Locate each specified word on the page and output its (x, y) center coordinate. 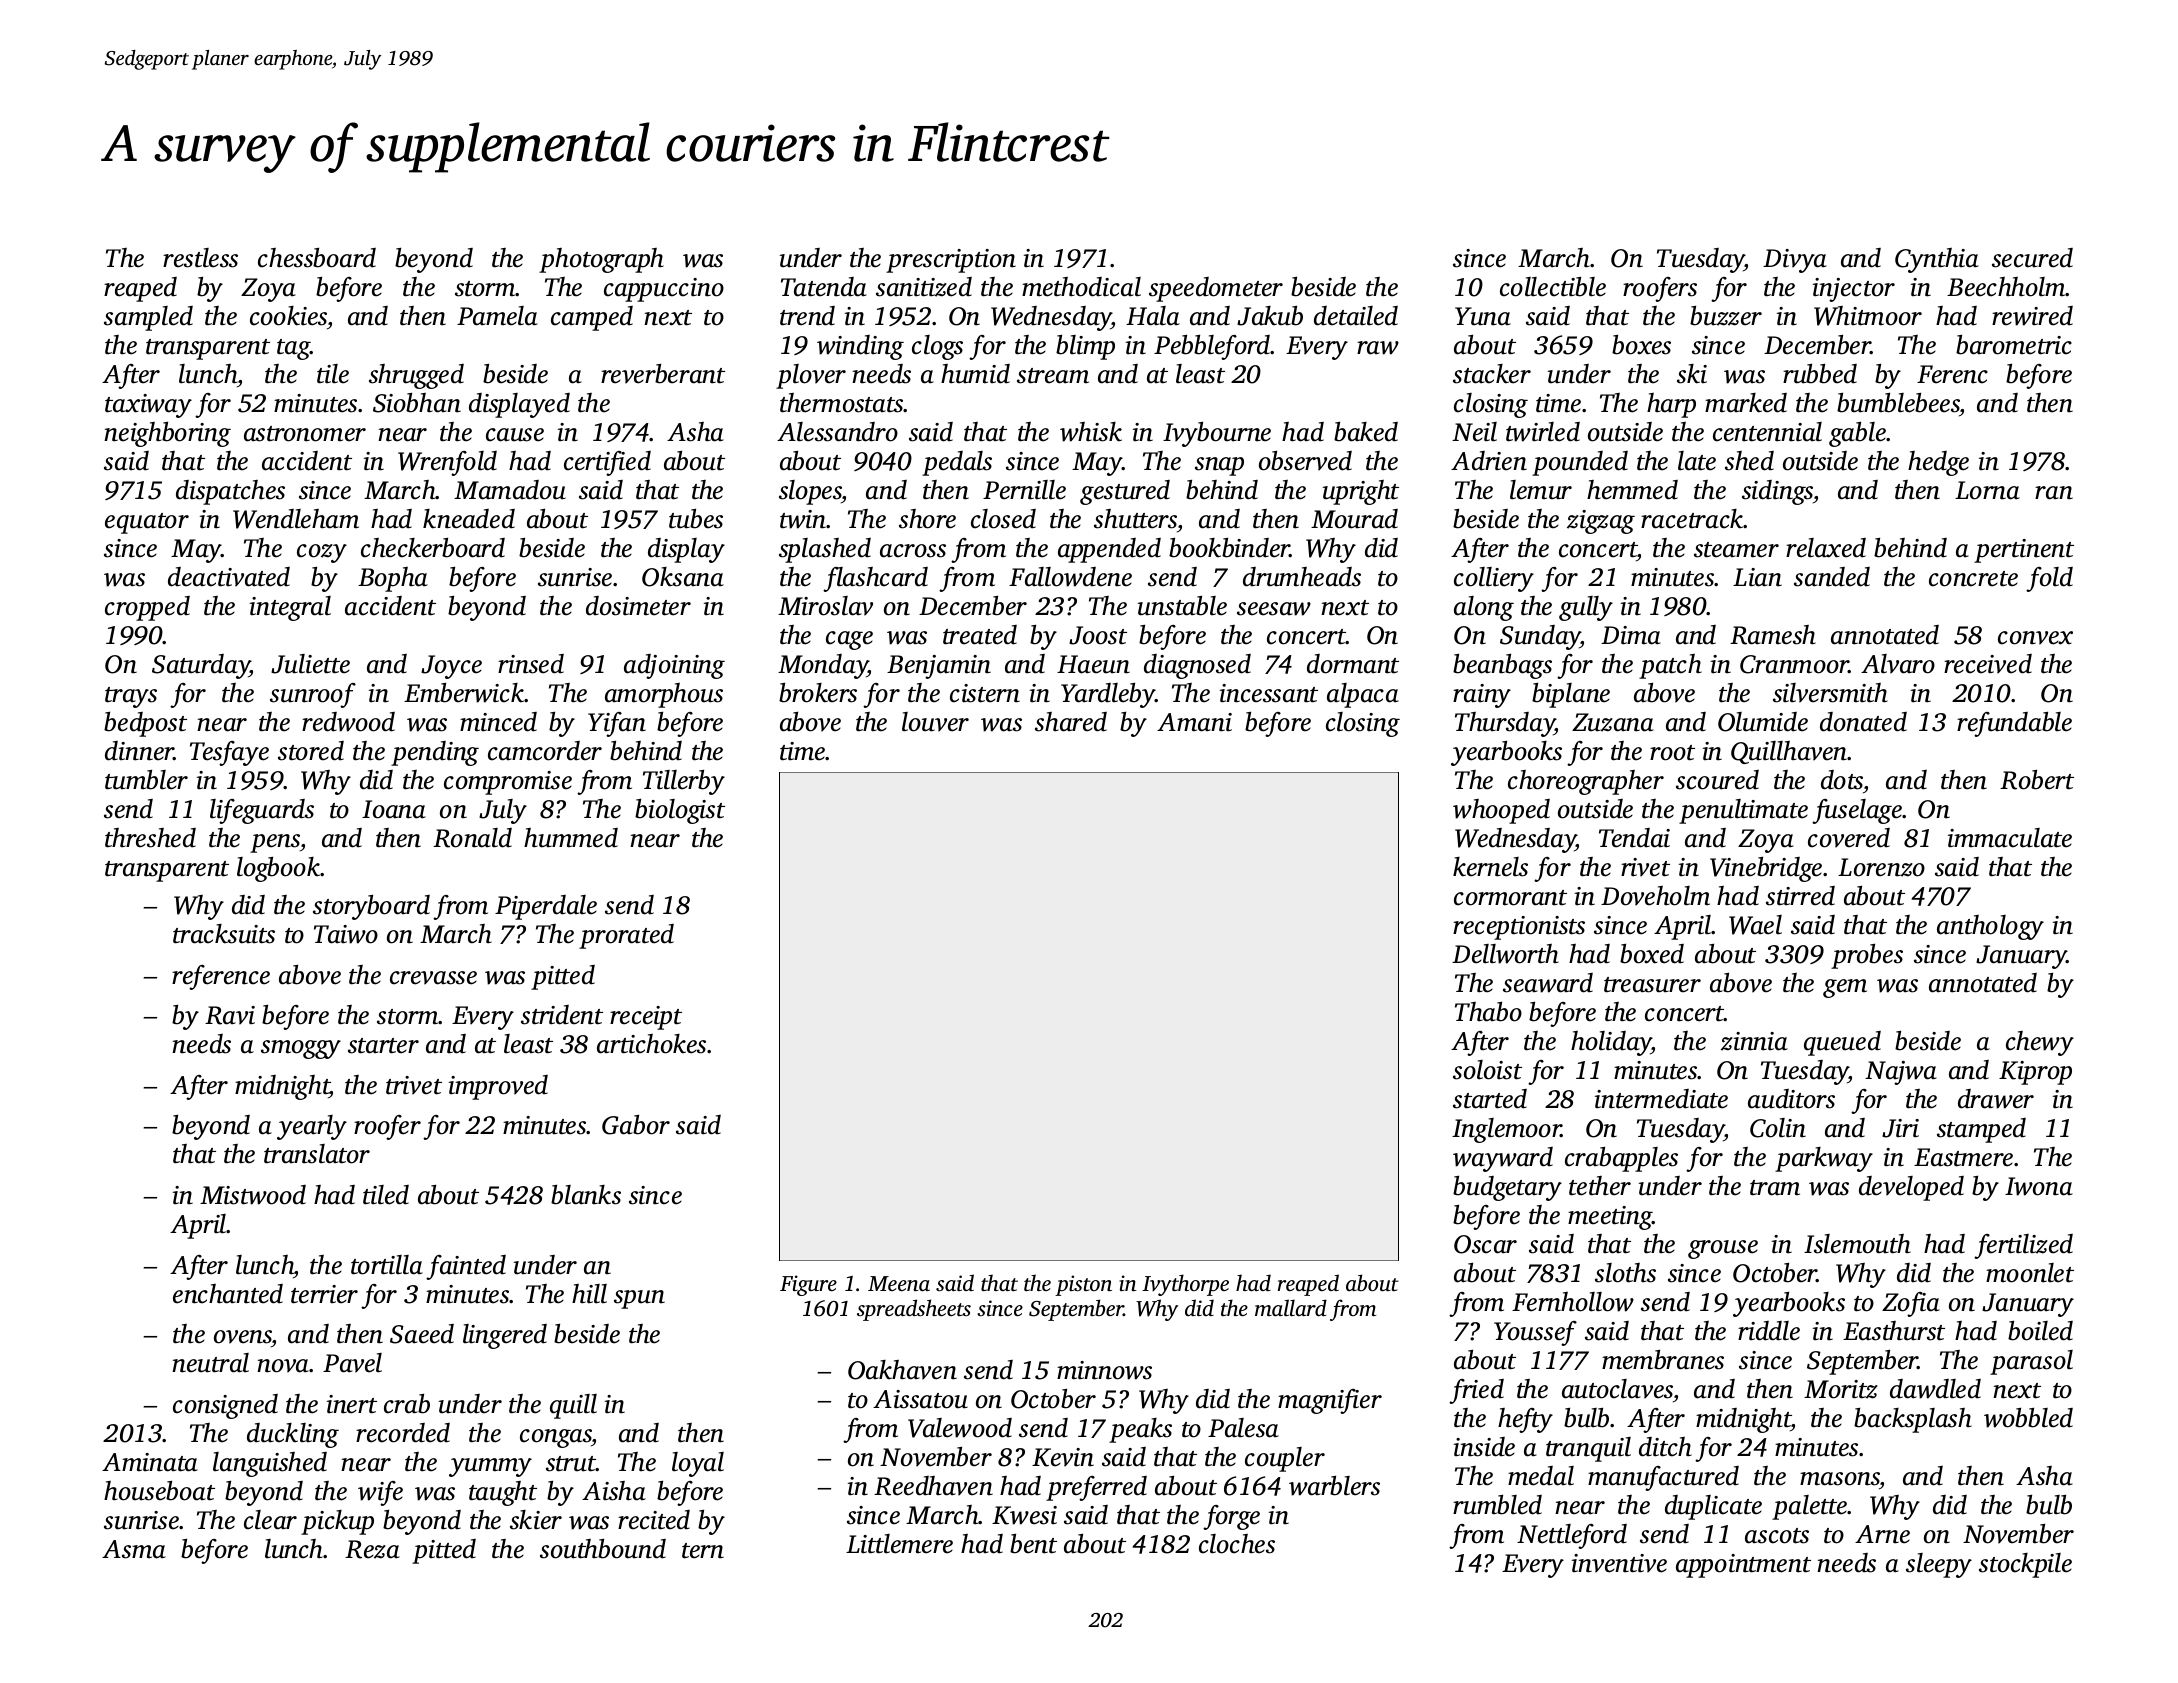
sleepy (1939, 1565)
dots (1842, 781)
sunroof (313, 695)
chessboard (317, 258)
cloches (1237, 1544)
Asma (134, 1549)
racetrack (1692, 519)
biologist (680, 811)
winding (860, 347)
